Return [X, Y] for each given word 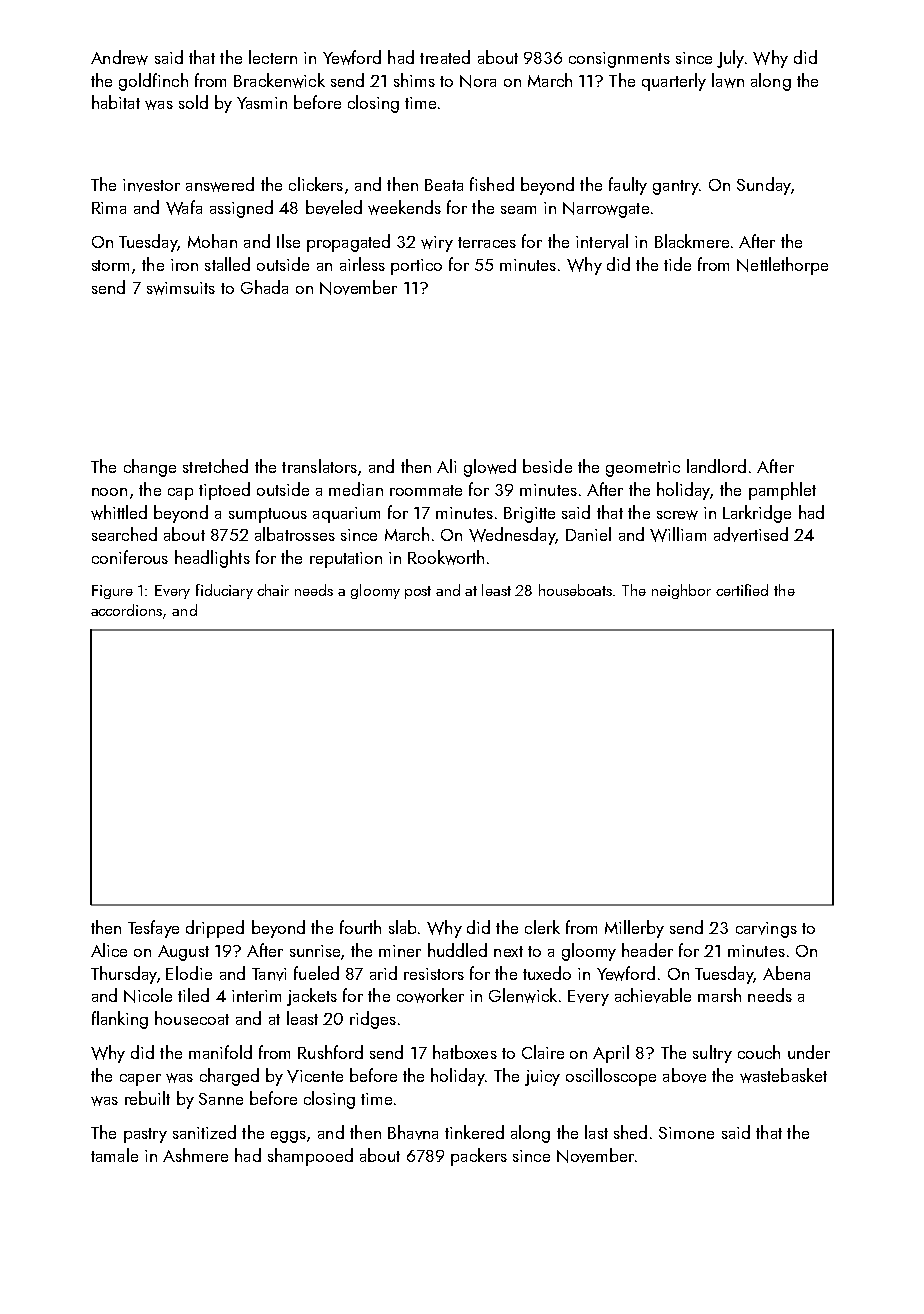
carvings [766, 930]
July [730, 59]
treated [445, 57]
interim [256, 996]
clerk [542, 927]
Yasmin [262, 103]
